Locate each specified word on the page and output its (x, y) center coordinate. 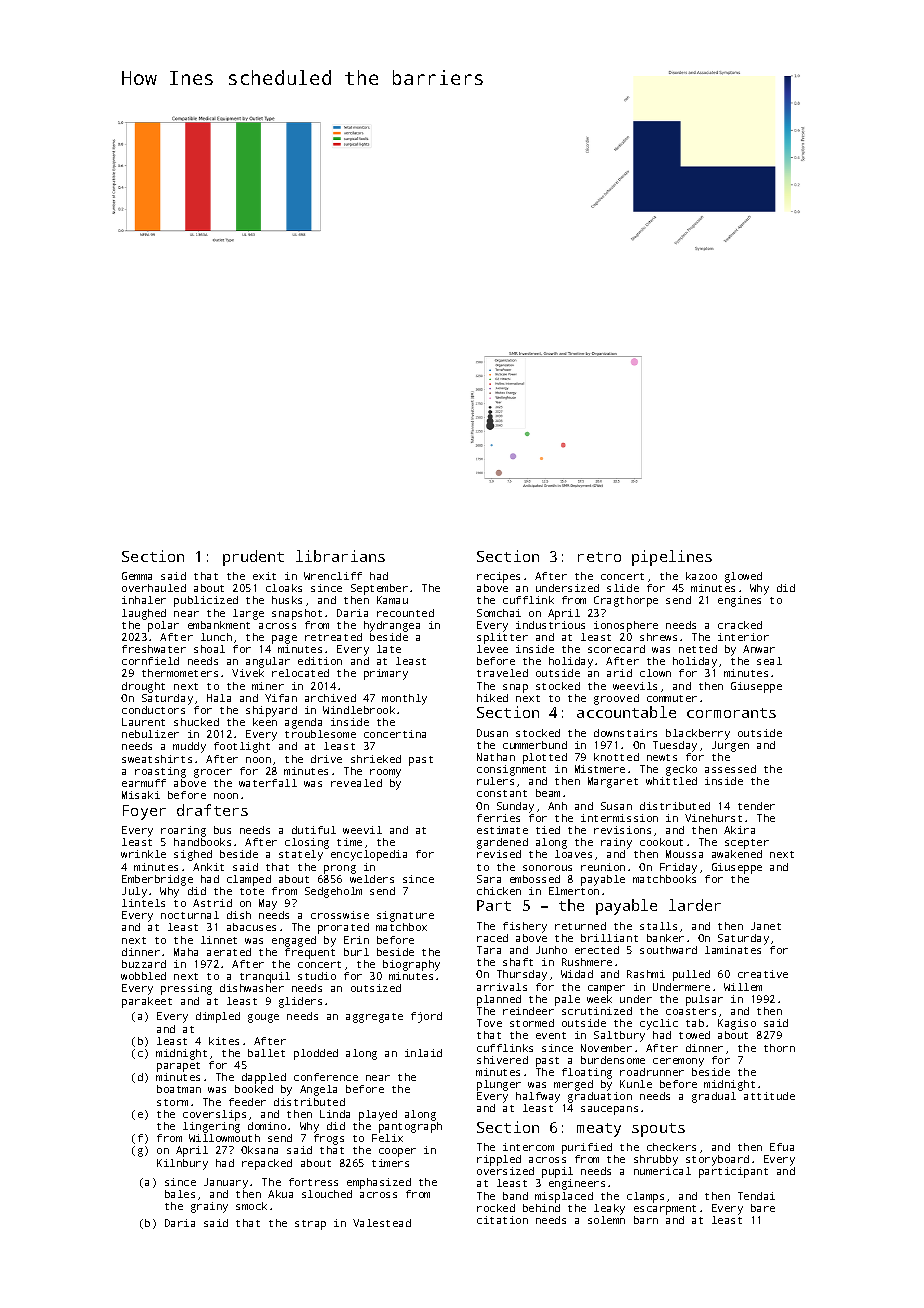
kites (224, 1041)
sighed (193, 855)
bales (180, 1194)
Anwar (759, 649)
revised (499, 854)
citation (502, 1220)
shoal (209, 649)
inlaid (423, 1053)
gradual (714, 1097)
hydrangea (392, 626)
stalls (658, 926)
